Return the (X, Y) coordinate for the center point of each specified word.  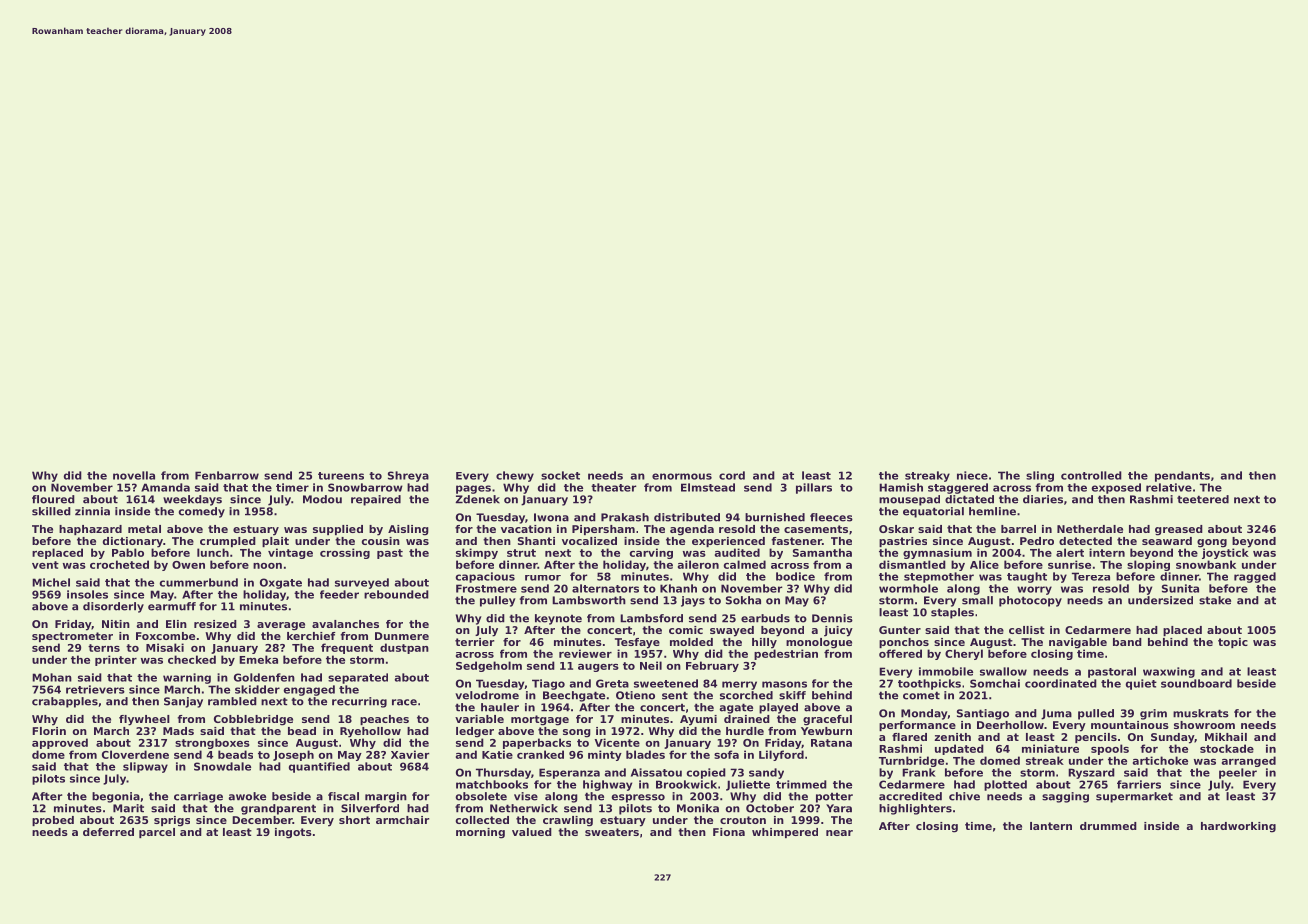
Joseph (293, 755)
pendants (1182, 476)
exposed (1116, 488)
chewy (515, 476)
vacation (526, 529)
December (262, 820)
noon (267, 566)
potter (834, 797)
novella (134, 475)
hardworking (1238, 827)
